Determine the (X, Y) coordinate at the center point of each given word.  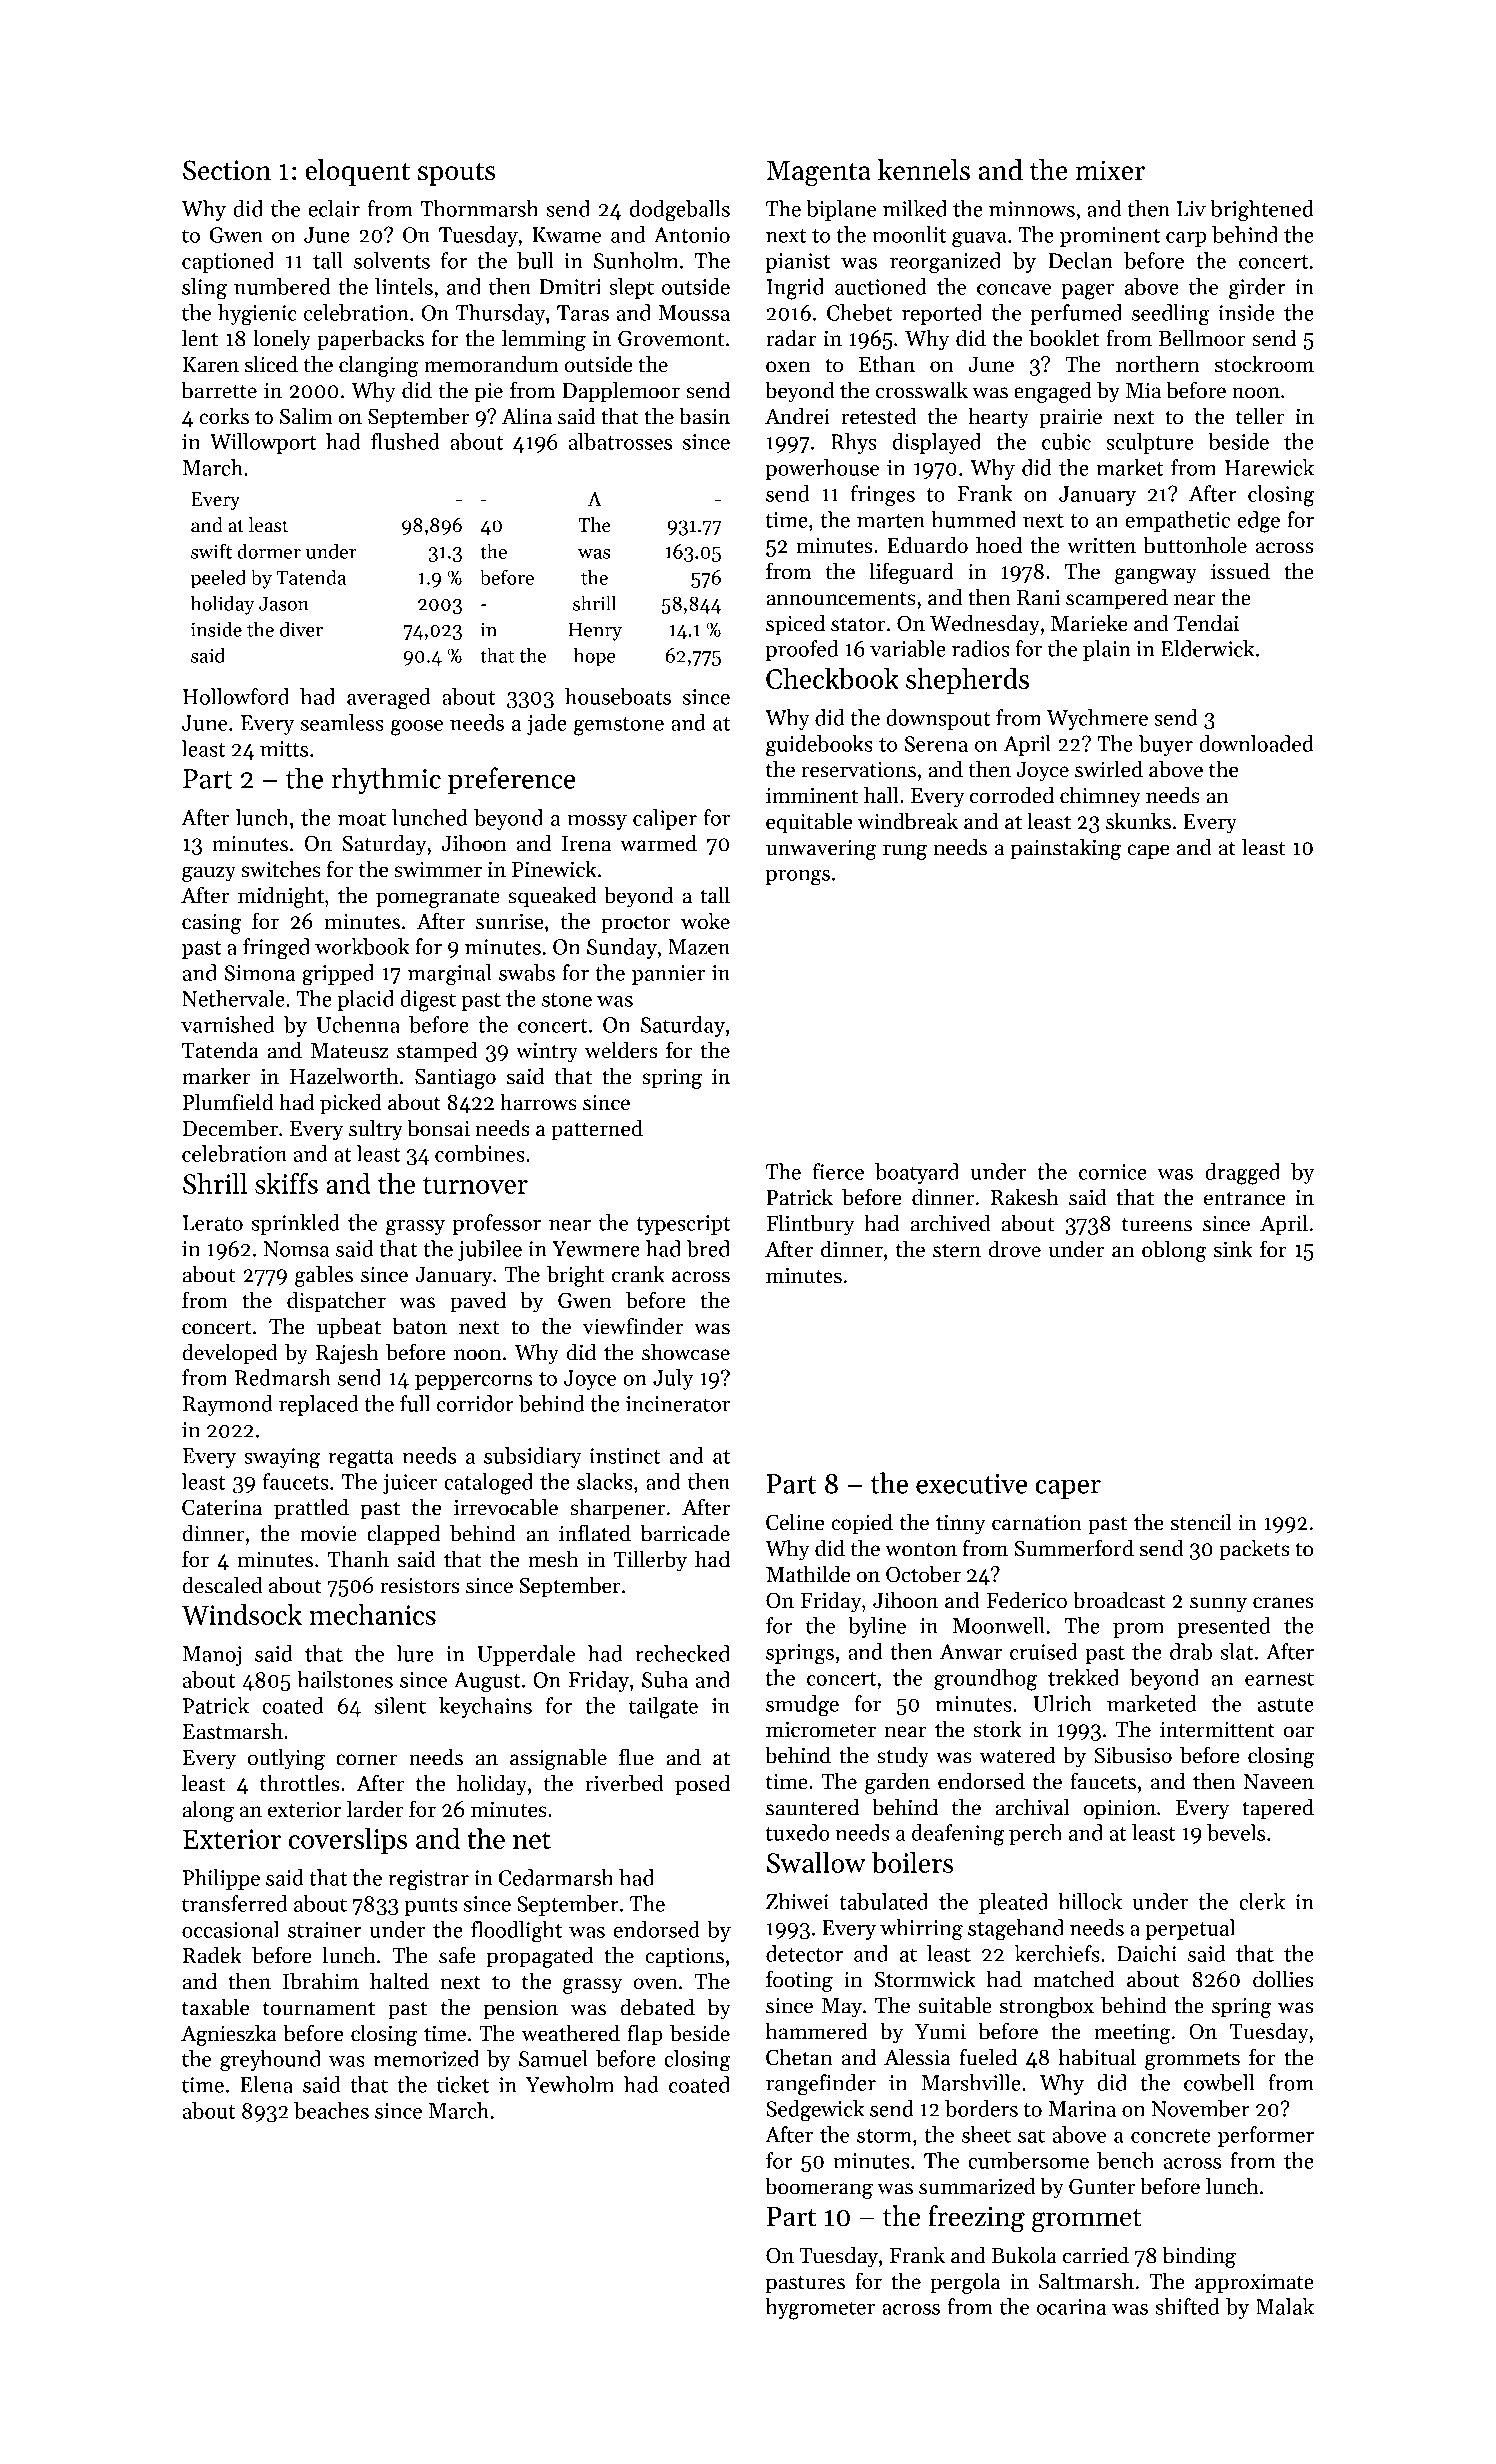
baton (420, 1326)
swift (211, 551)
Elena (267, 2084)
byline (877, 1627)
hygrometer (820, 2309)
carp (1186, 239)
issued (1240, 571)
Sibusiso (1133, 1755)
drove (1015, 1249)
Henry (595, 632)
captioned (228, 262)
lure (415, 1653)
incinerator (678, 1404)
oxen (788, 367)
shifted (1187, 2306)
